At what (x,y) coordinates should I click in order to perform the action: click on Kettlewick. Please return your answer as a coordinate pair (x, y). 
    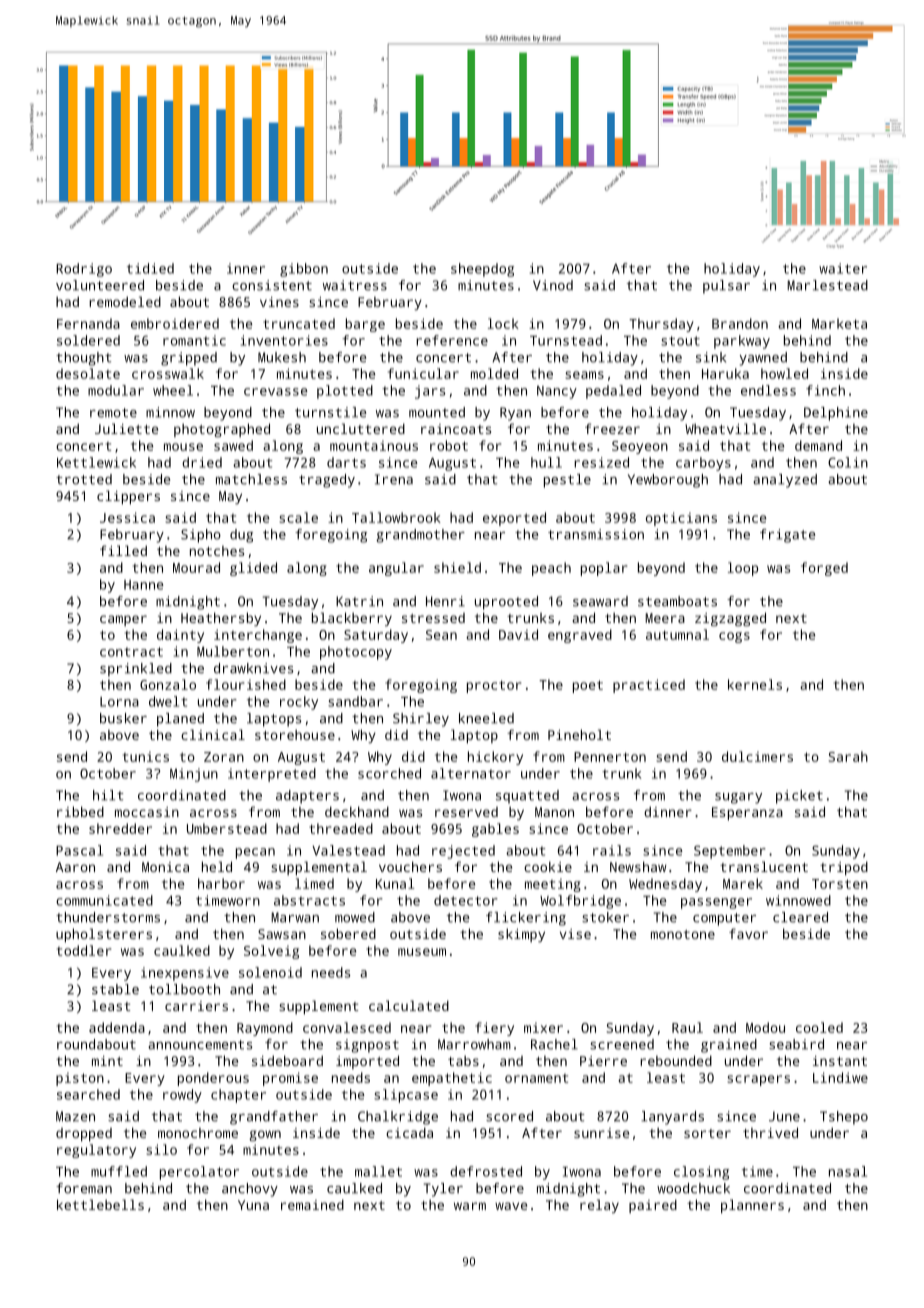
    Looking at the image, I should click on (96, 462).
